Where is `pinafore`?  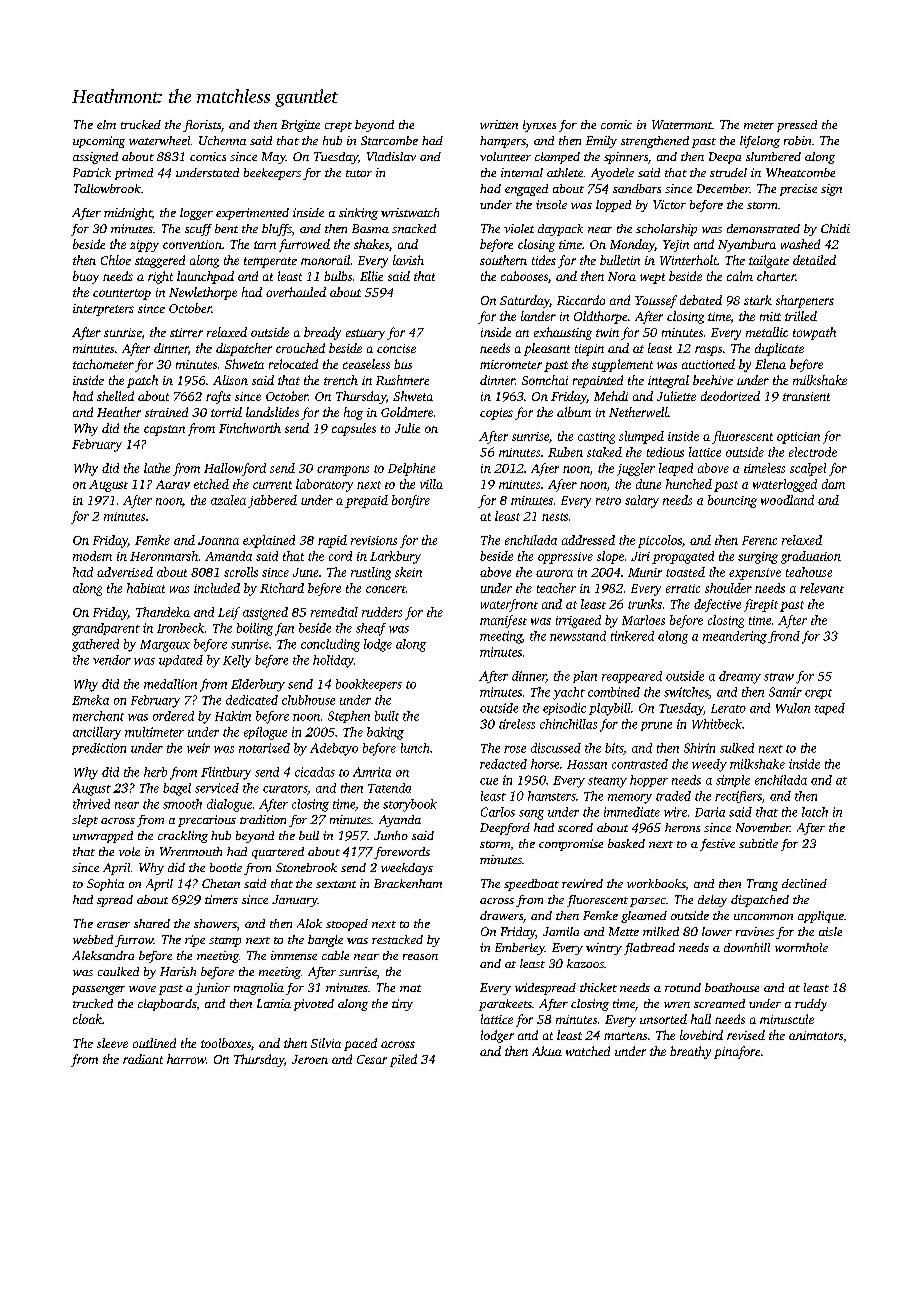
pinafore is located at coordinates (737, 1052).
